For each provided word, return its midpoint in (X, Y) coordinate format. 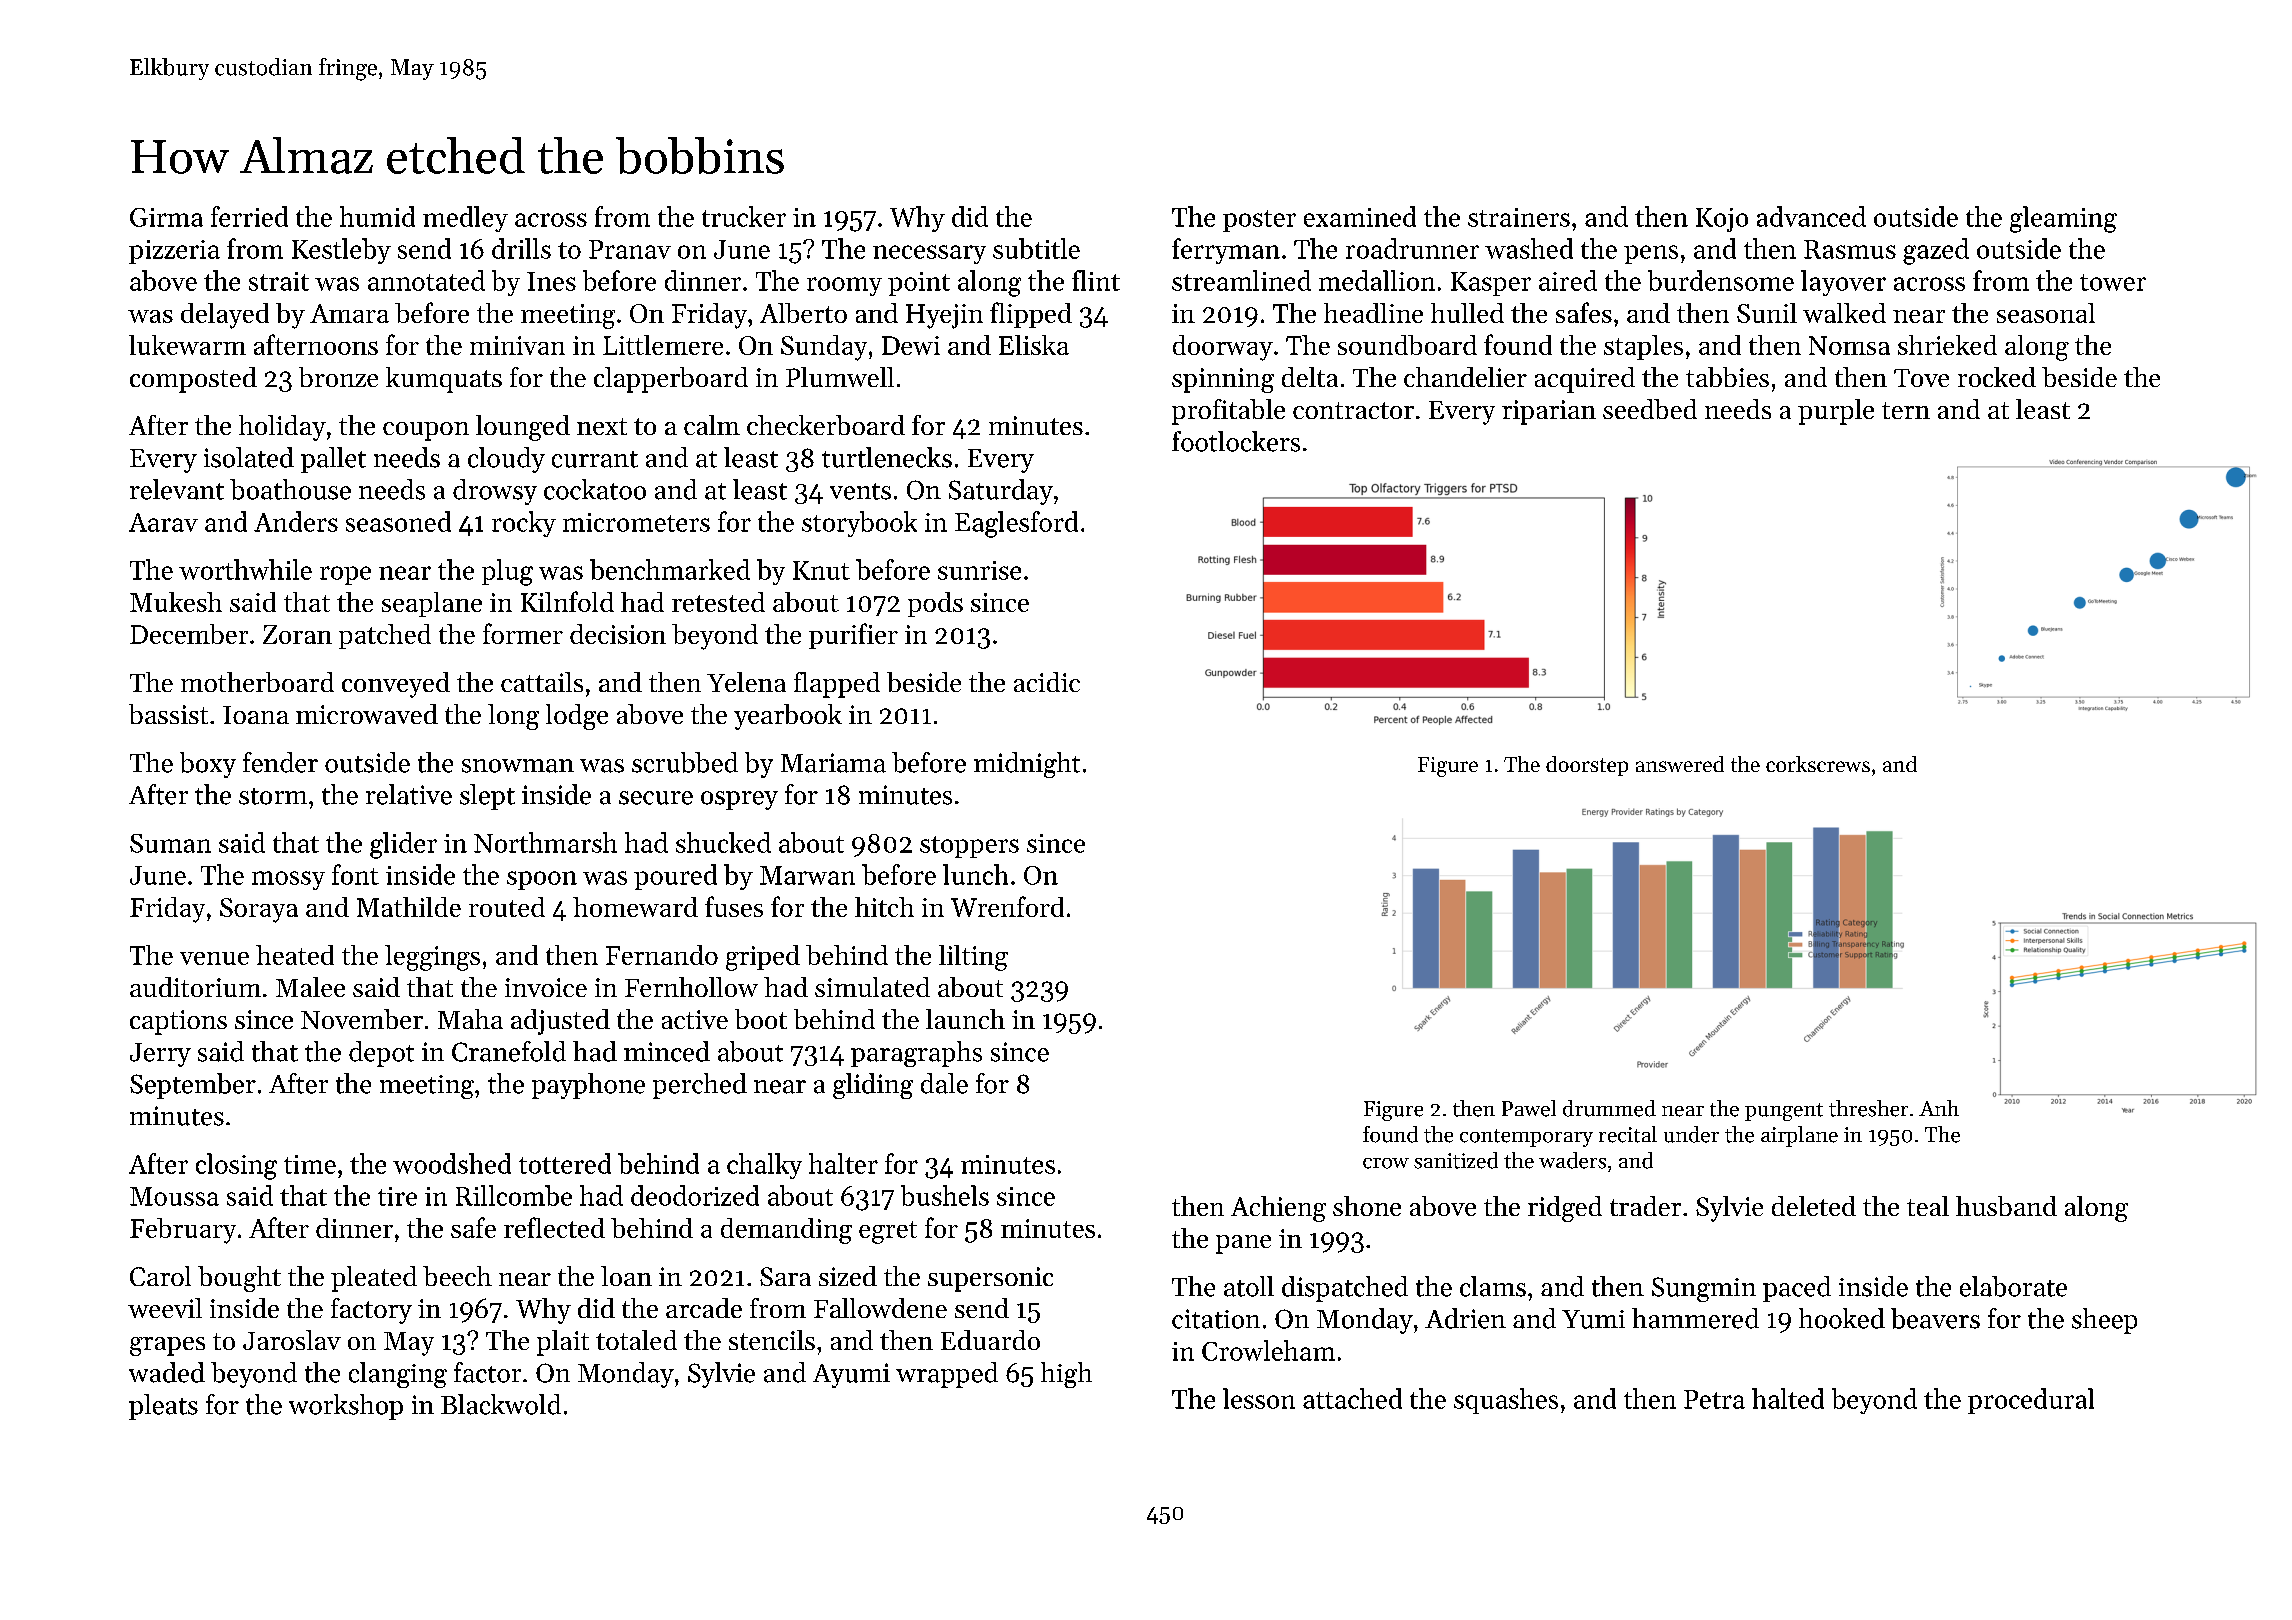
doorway (1223, 348)
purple (1836, 412)
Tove (1921, 378)
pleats (163, 1407)
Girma (166, 217)
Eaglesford (1016, 524)
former (523, 633)
